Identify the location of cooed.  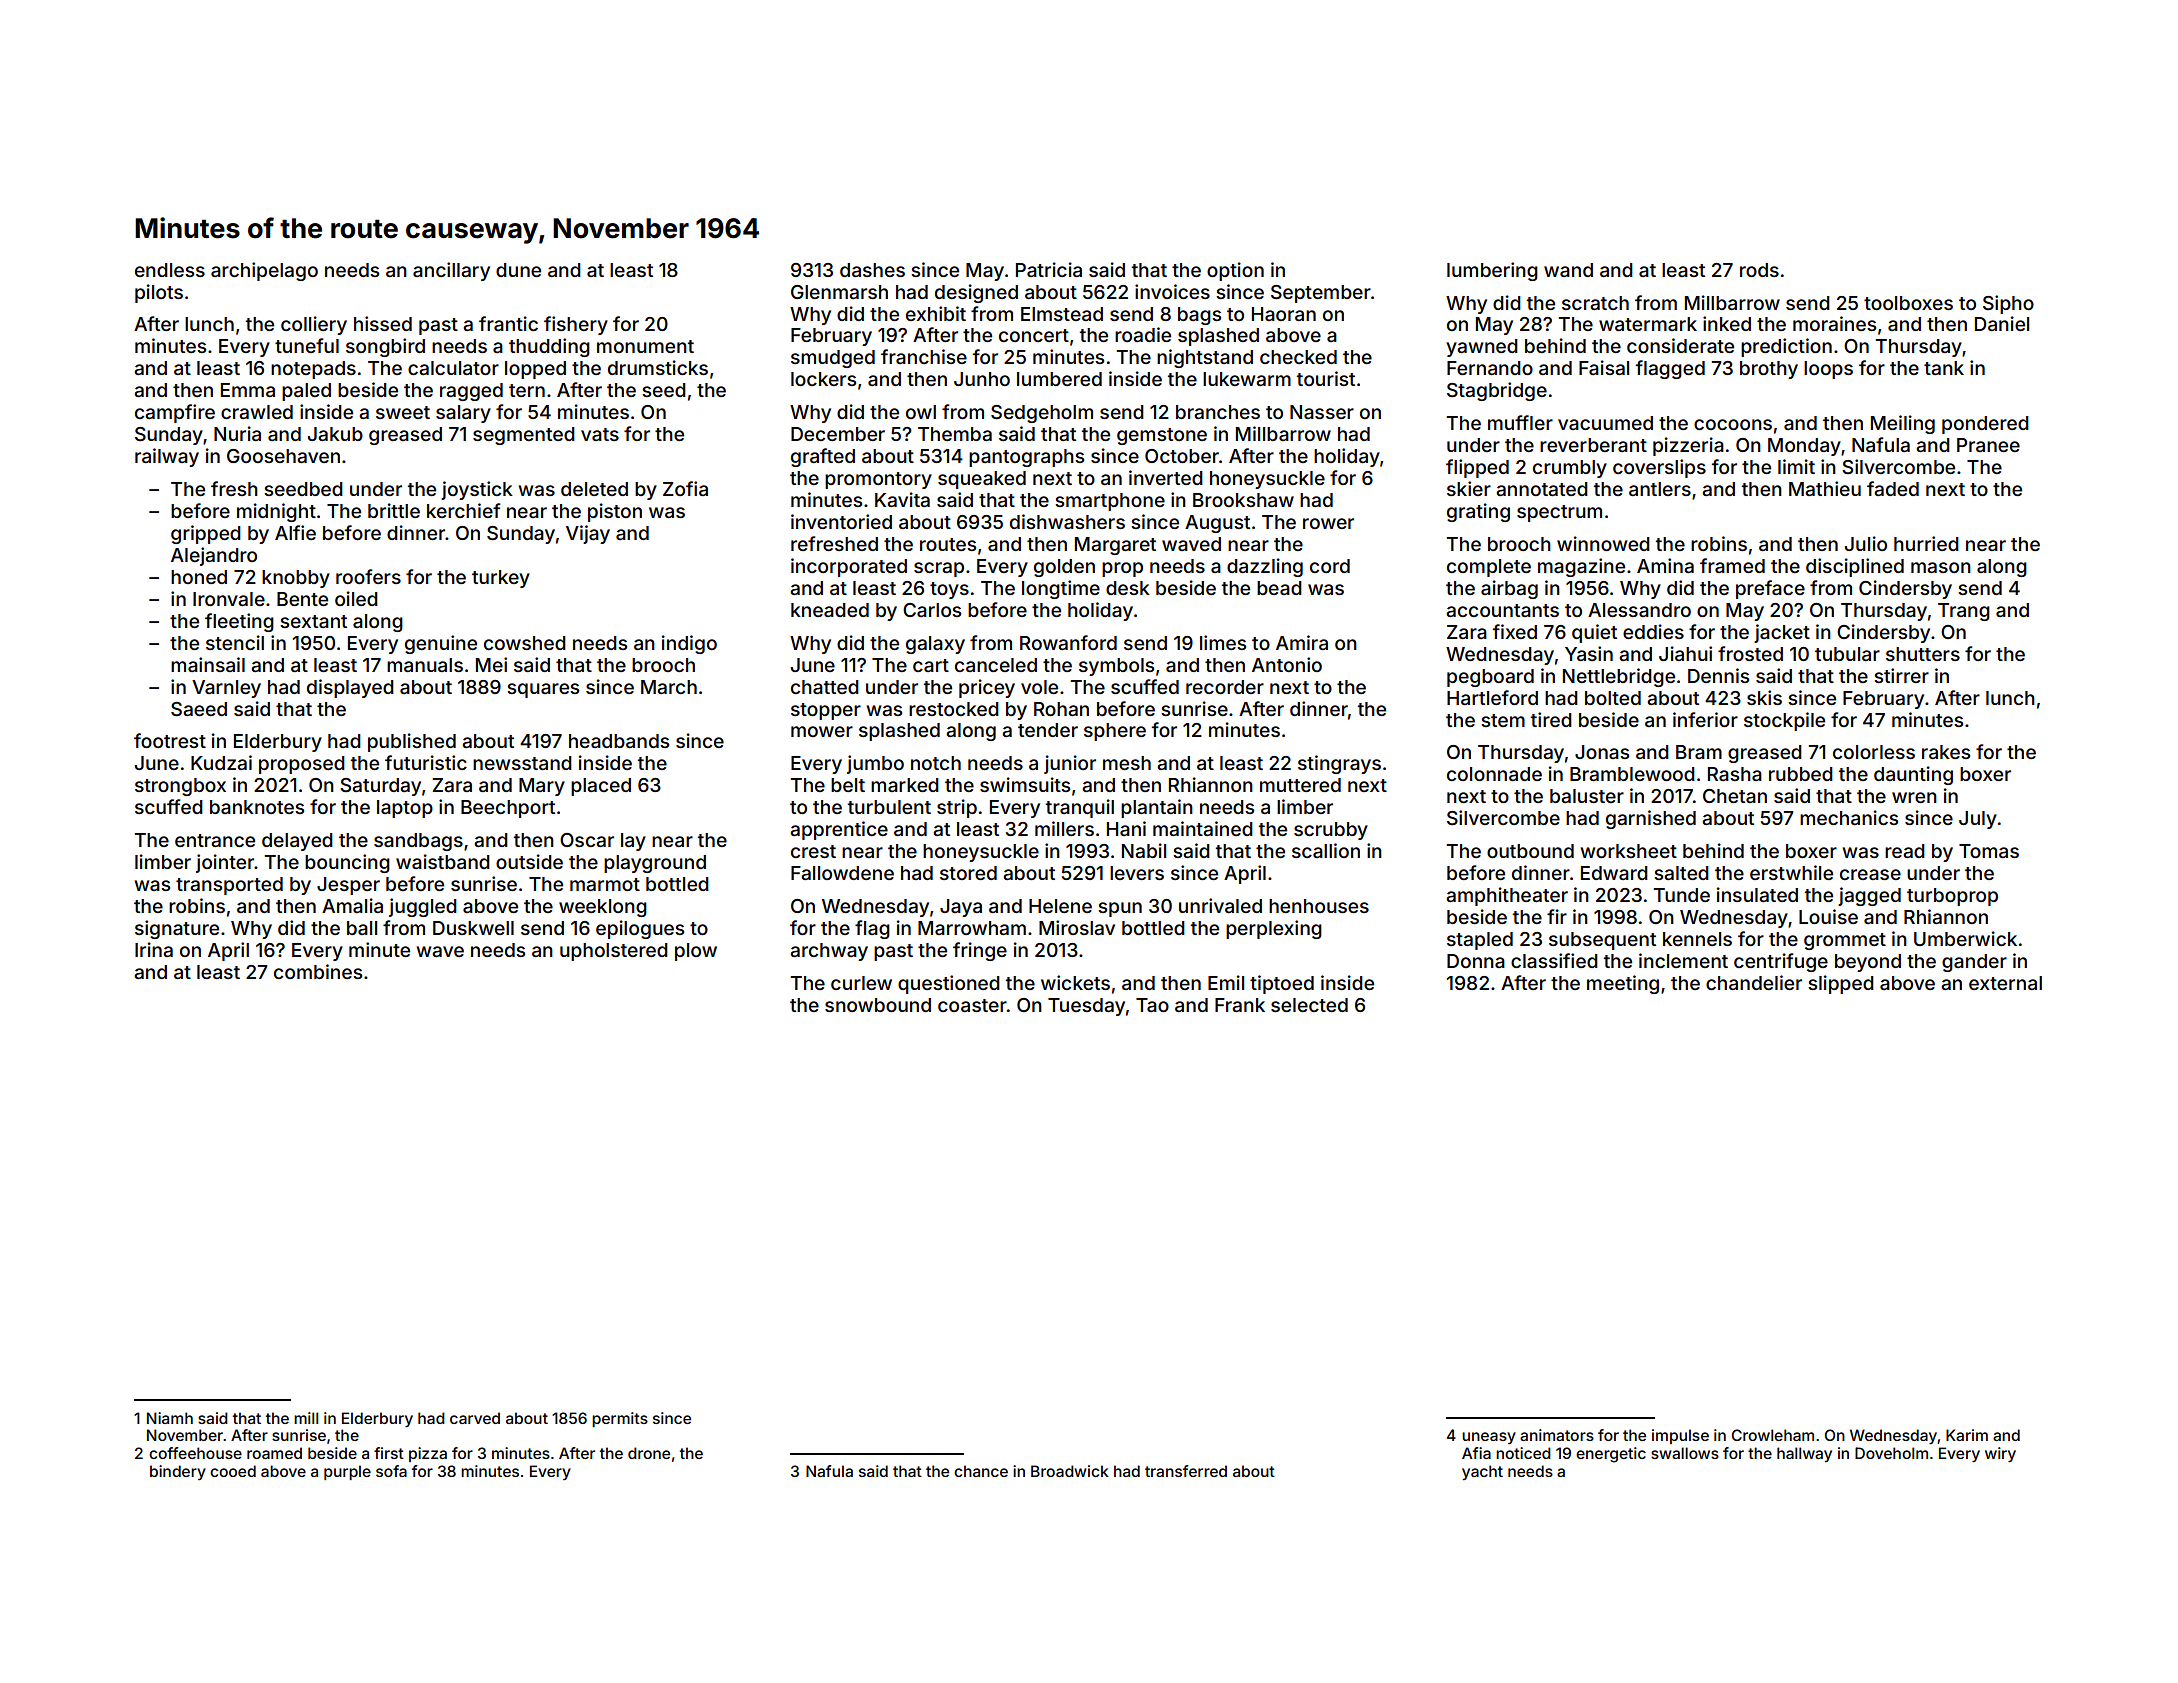
(233, 1471).
